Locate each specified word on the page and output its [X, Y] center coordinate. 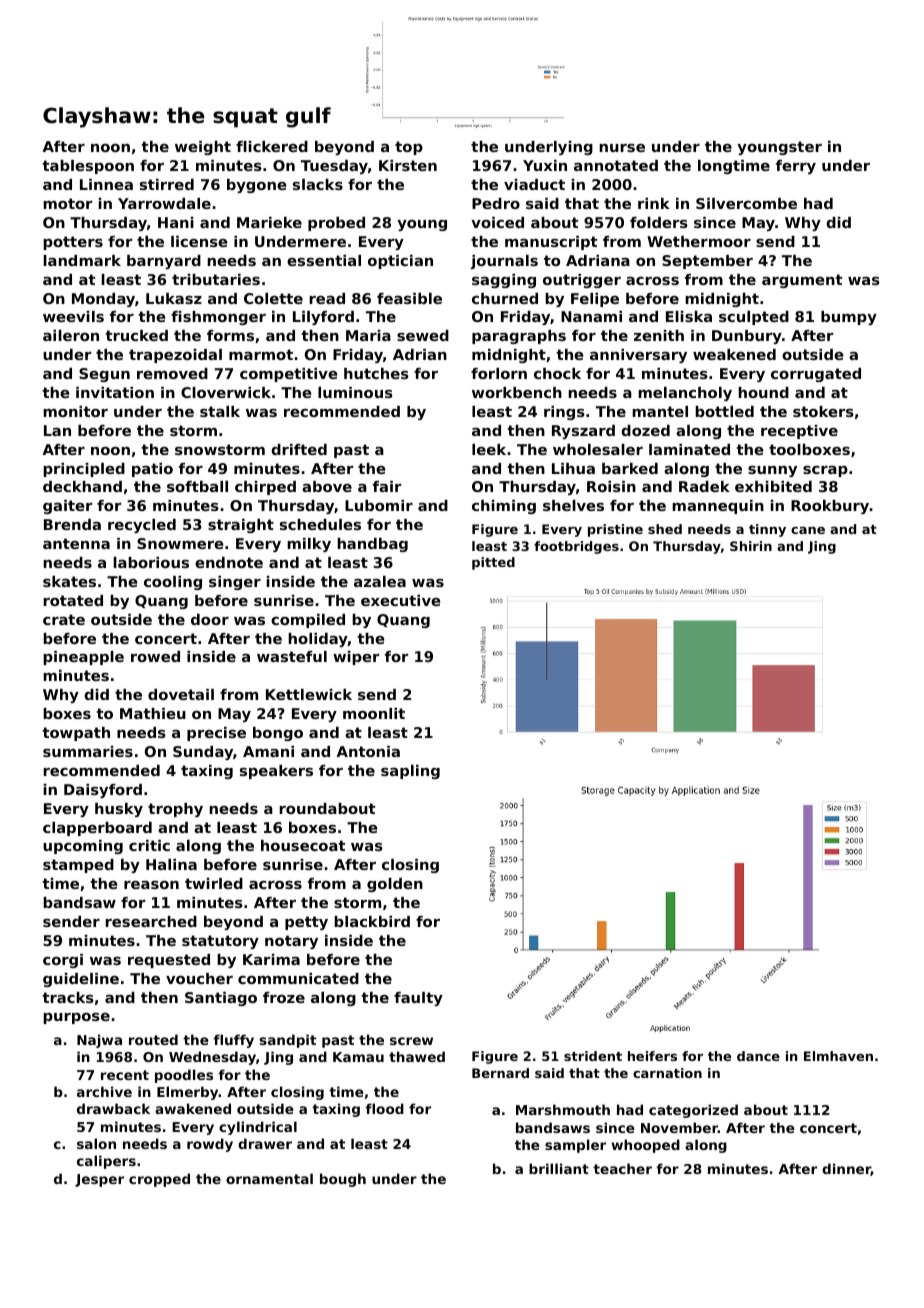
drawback [113, 1108]
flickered [272, 146]
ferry [796, 167]
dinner [846, 1169]
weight [203, 148]
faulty [418, 999]
